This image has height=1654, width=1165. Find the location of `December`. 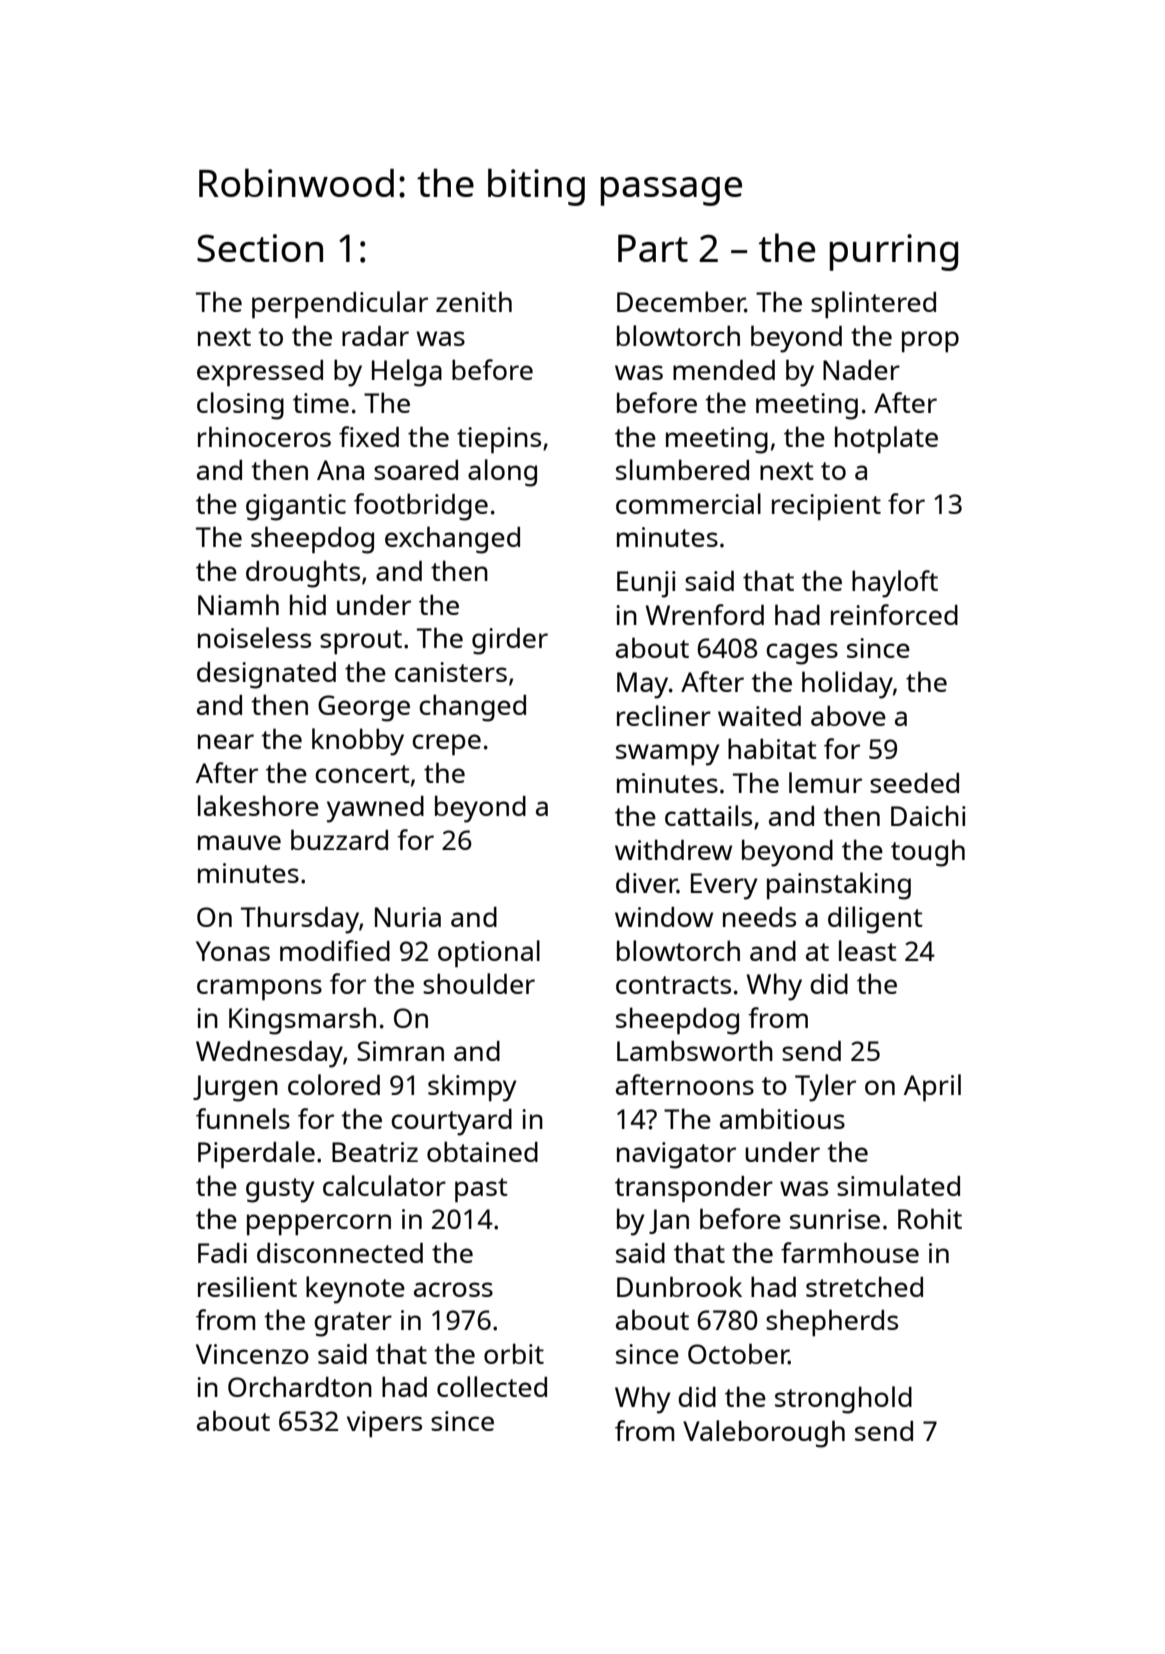

December is located at coordinates (681, 301).
